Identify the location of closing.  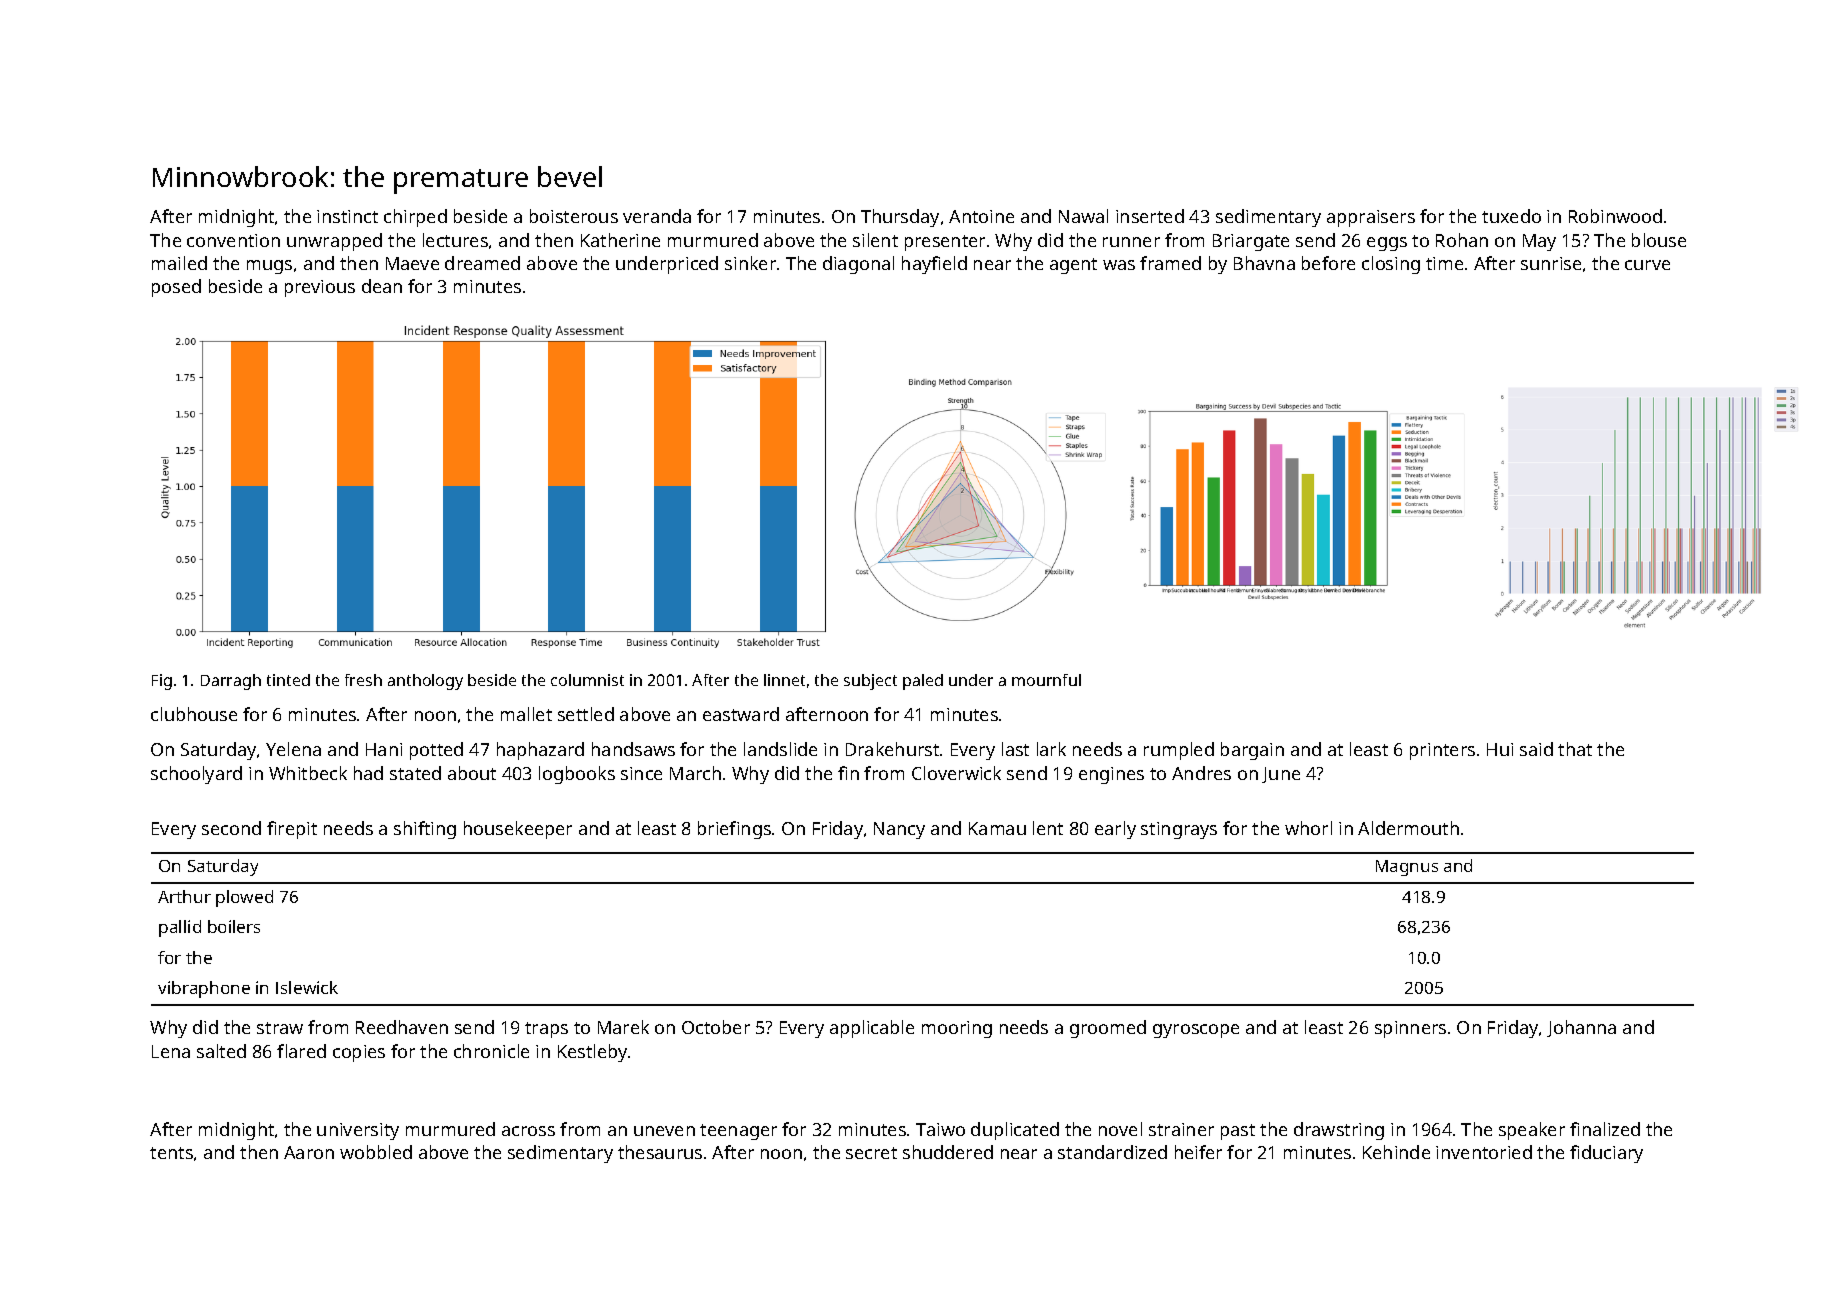
(1391, 265).
